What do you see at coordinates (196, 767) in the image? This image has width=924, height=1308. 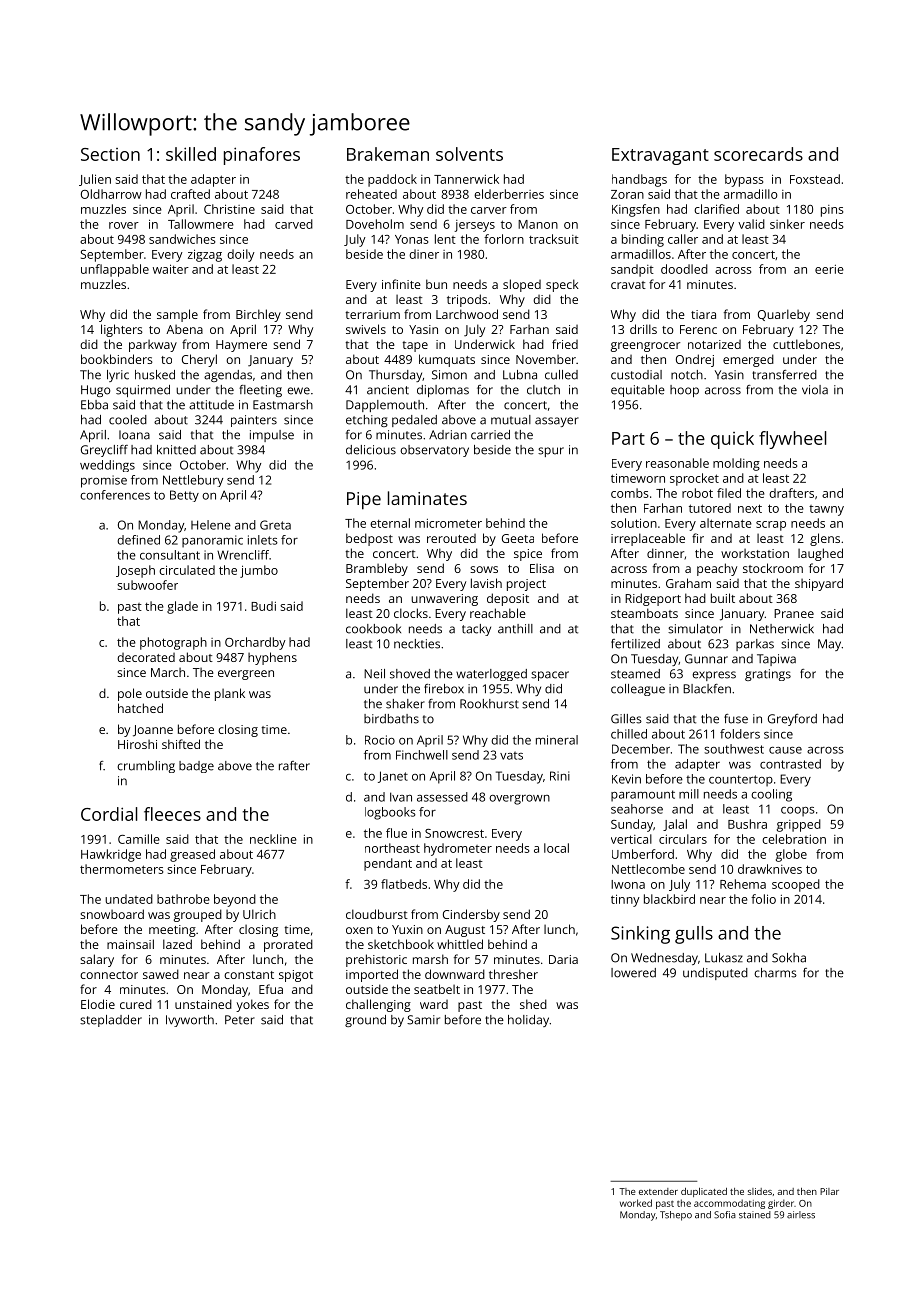 I see `badge` at bounding box center [196, 767].
